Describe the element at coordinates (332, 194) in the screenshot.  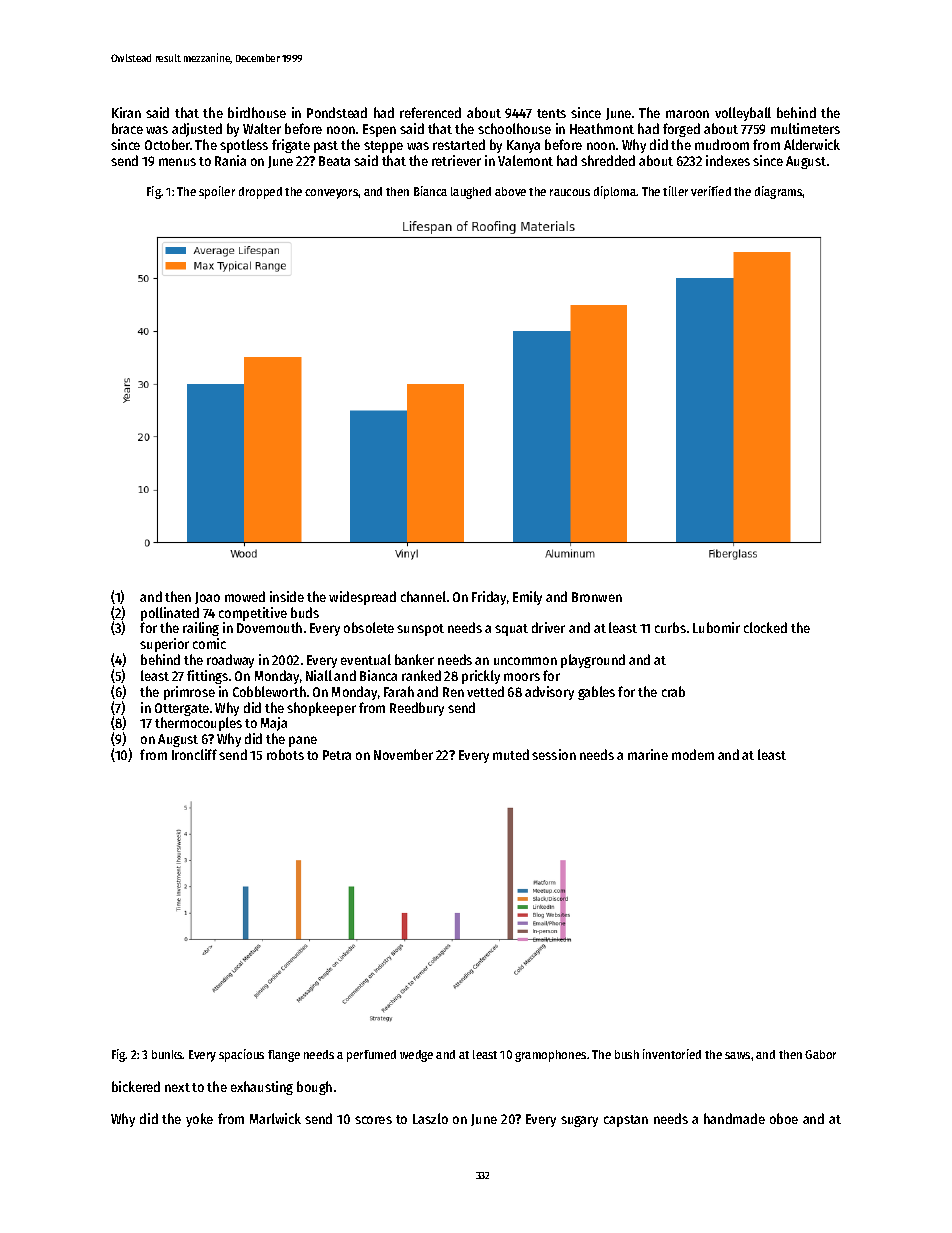
I see `conveyors` at that location.
